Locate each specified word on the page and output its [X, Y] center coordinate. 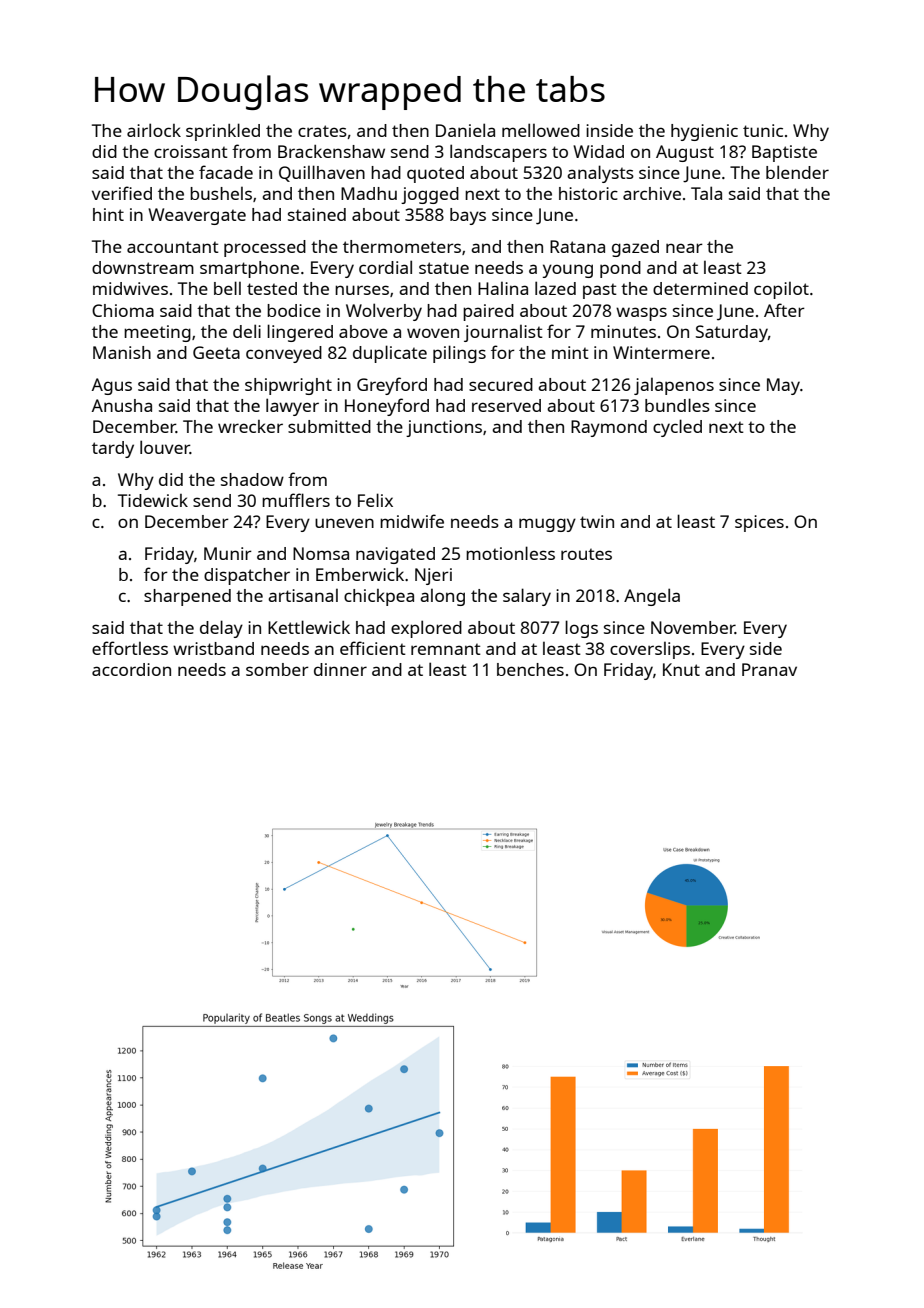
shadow [252, 479]
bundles [677, 405]
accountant [173, 247]
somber [277, 669]
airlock [154, 130]
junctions [444, 428]
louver [165, 447]
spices [759, 523]
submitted [329, 426]
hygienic [704, 132]
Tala [706, 193]
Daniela [465, 130]
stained [317, 214]
